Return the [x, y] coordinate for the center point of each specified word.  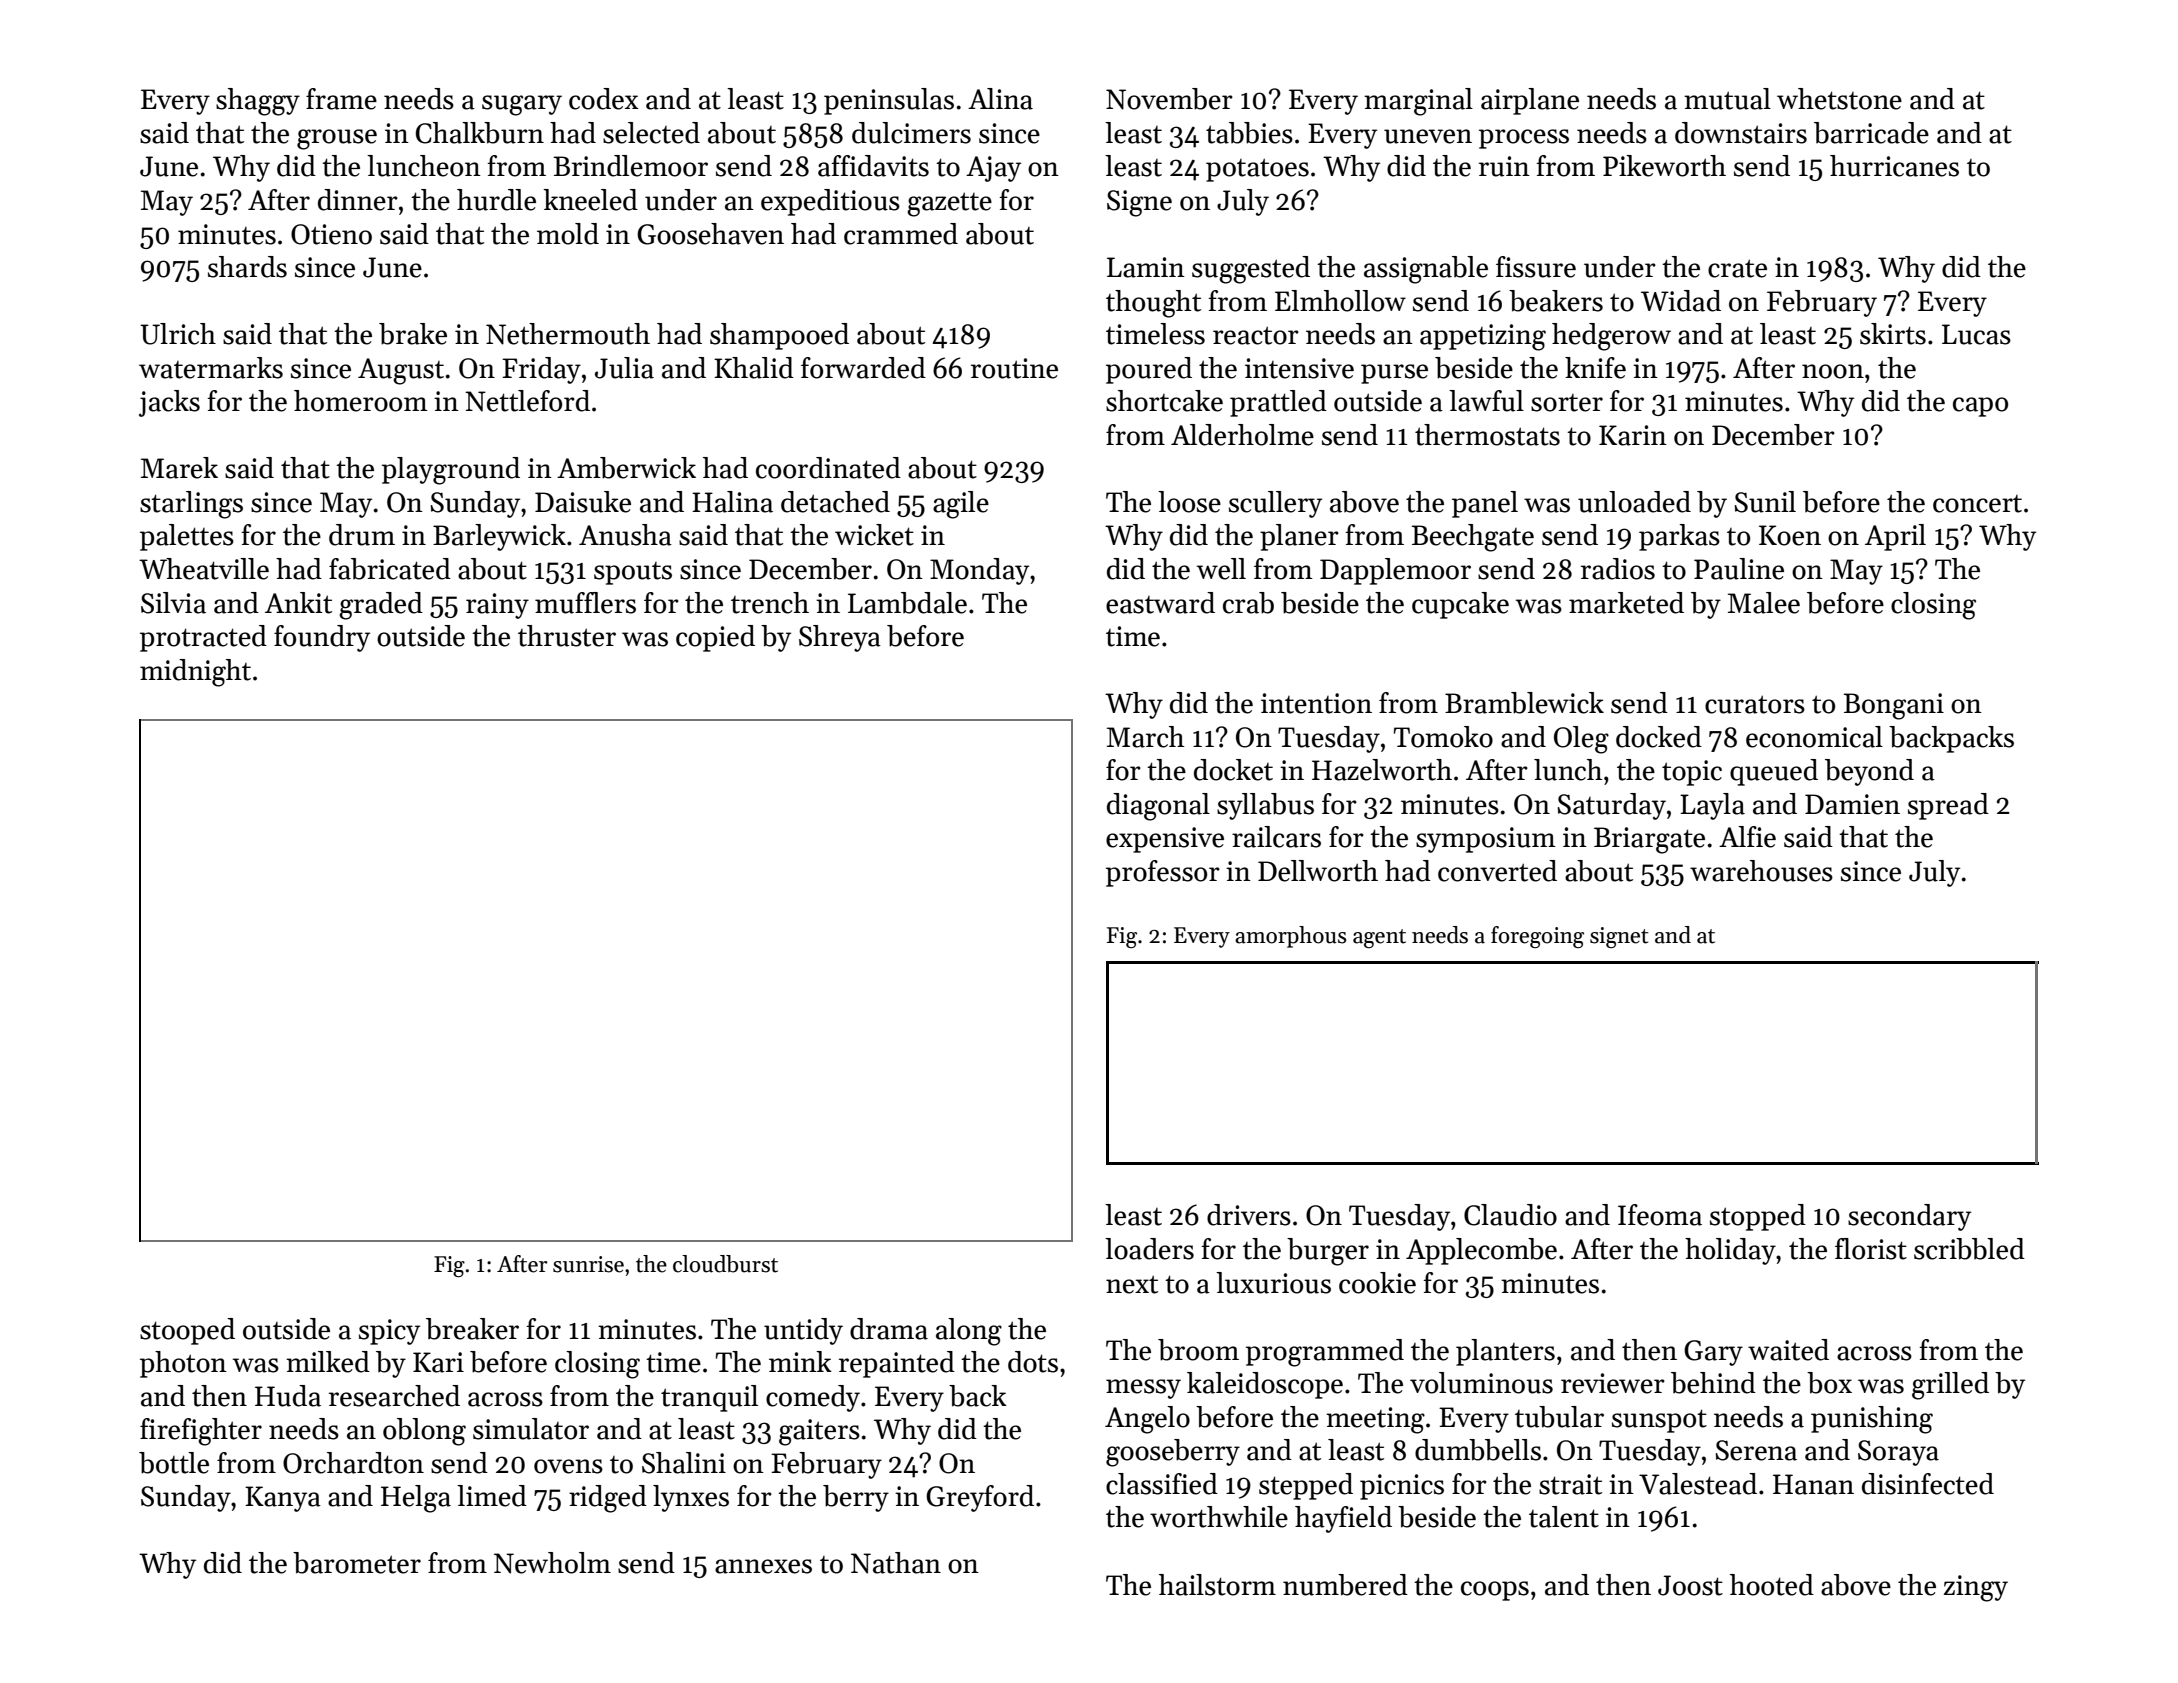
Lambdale [907, 603]
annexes [763, 1566]
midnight [195, 673]
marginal [1418, 102]
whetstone [1839, 99]
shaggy [258, 102]
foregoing [1537, 937]
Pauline [1739, 569]
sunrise [588, 1264]
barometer [357, 1563]
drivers [1249, 1215]
